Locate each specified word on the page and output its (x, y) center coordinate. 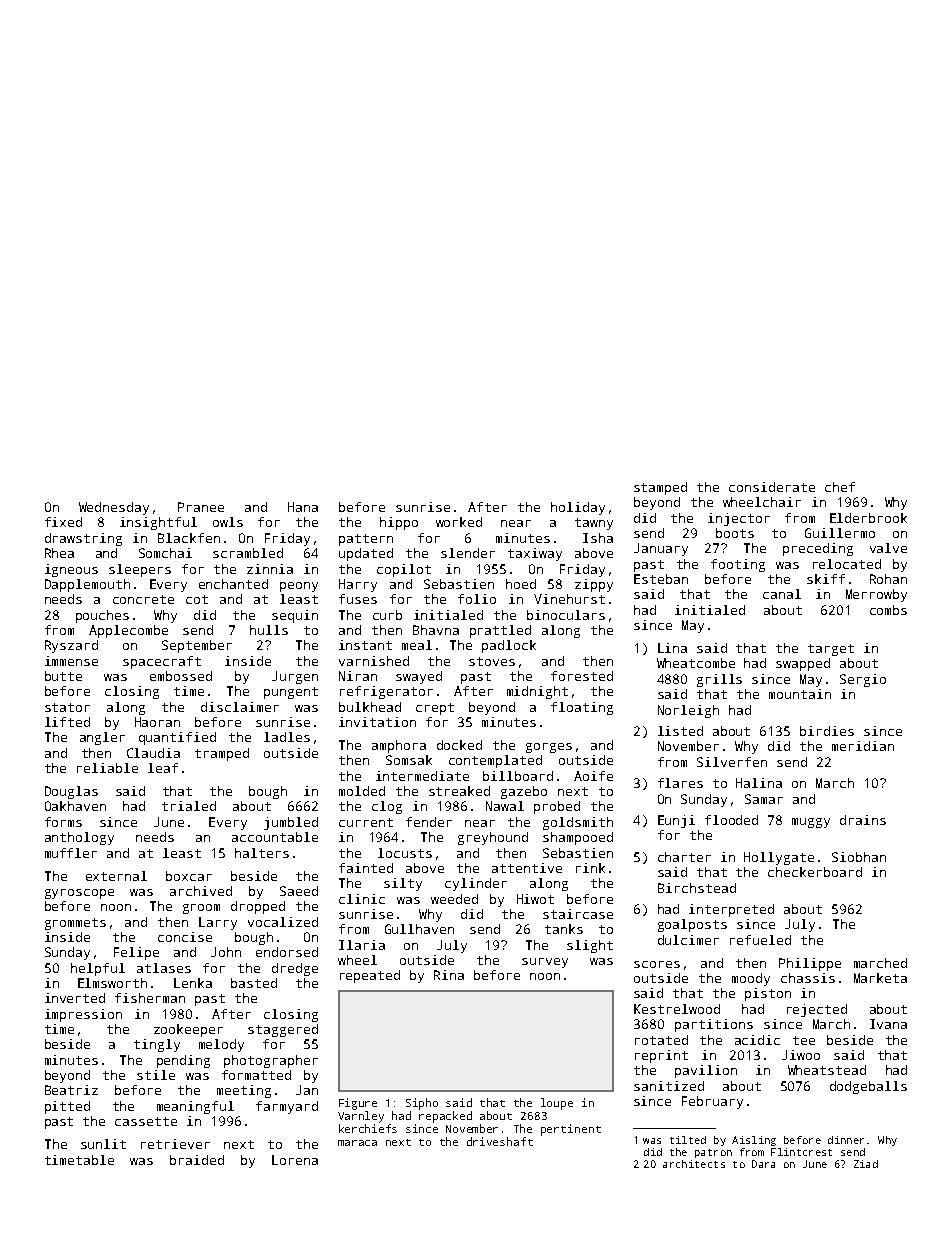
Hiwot (535, 899)
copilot (404, 570)
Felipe (136, 953)
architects (694, 1164)
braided (197, 1160)
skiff (826, 579)
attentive (527, 868)
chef (840, 487)
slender (468, 553)
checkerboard (815, 872)
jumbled (291, 823)
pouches (102, 616)
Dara (763, 1164)
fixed (63, 522)
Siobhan (859, 857)
